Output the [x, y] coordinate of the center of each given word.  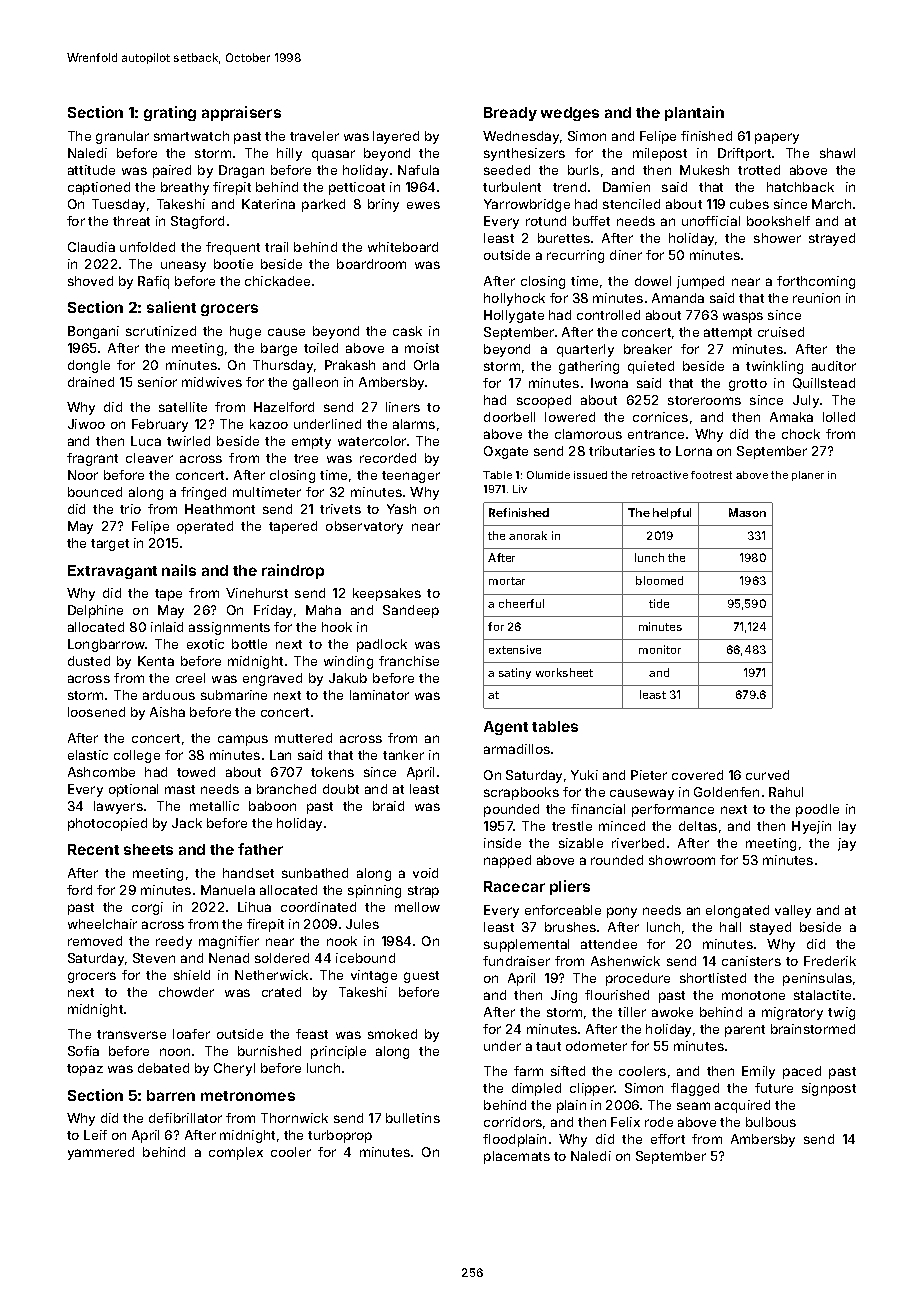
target [110, 545]
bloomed [659, 580]
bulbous [771, 1122]
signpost [829, 1089]
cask [407, 331]
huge [245, 332]
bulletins [413, 1118]
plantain [694, 113]
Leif [95, 1135]
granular [122, 137]
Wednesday [521, 137]
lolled [839, 417]
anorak [528, 535]
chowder [186, 992]
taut [548, 1046]
